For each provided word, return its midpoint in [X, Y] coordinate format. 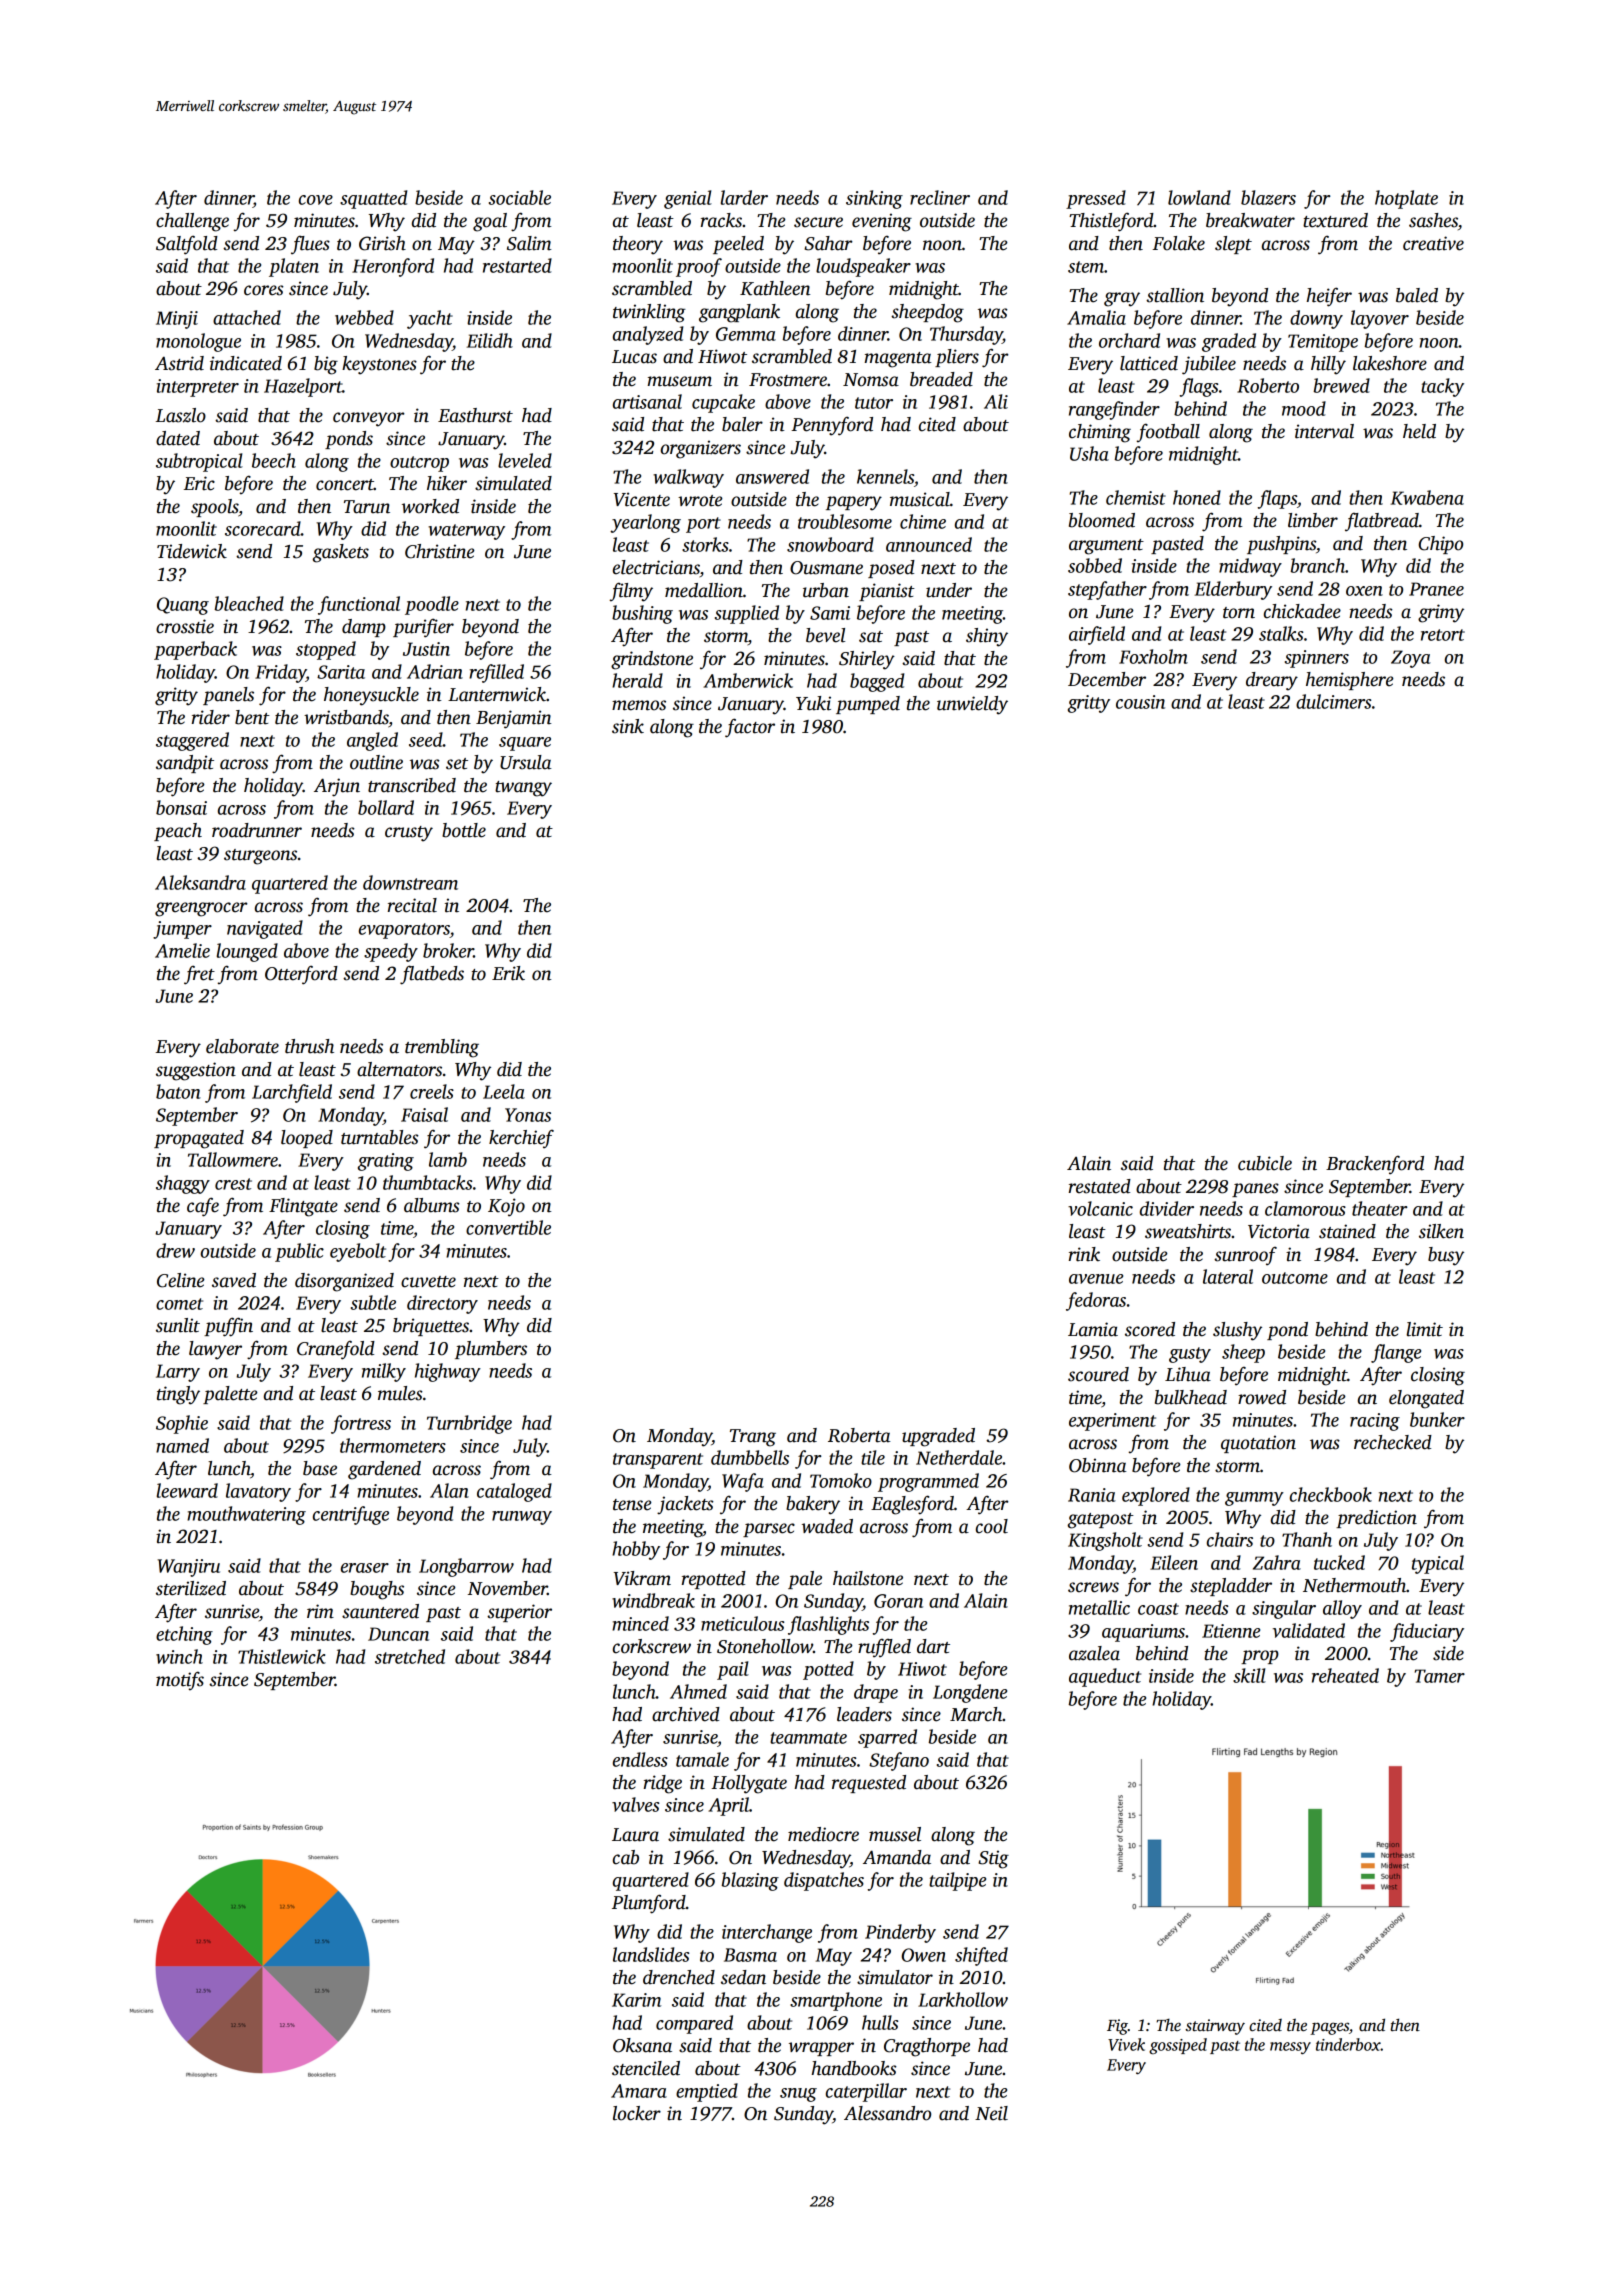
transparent [658, 1461]
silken [1441, 1231]
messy [1290, 2048]
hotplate [1406, 199]
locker [637, 2113]
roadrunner [257, 830]
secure [818, 222]
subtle [373, 1302]
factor [750, 728]
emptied [707, 2092]
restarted [517, 265]
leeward [187, 1490]
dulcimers [1333, 701]
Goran [898, 1601]
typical [1438, 1564]
